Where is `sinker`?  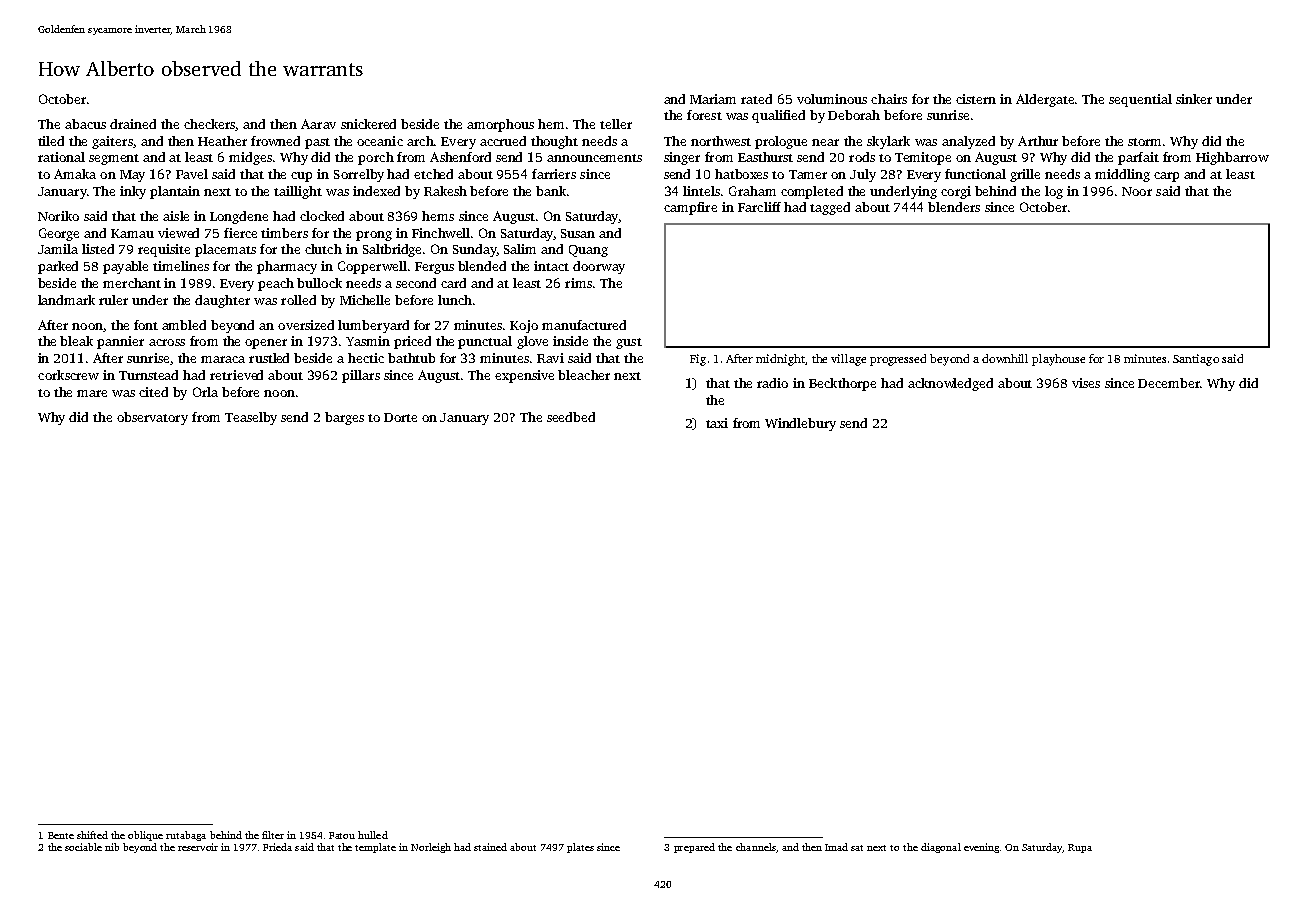 sinker is located at coordinates (1194, 99).
